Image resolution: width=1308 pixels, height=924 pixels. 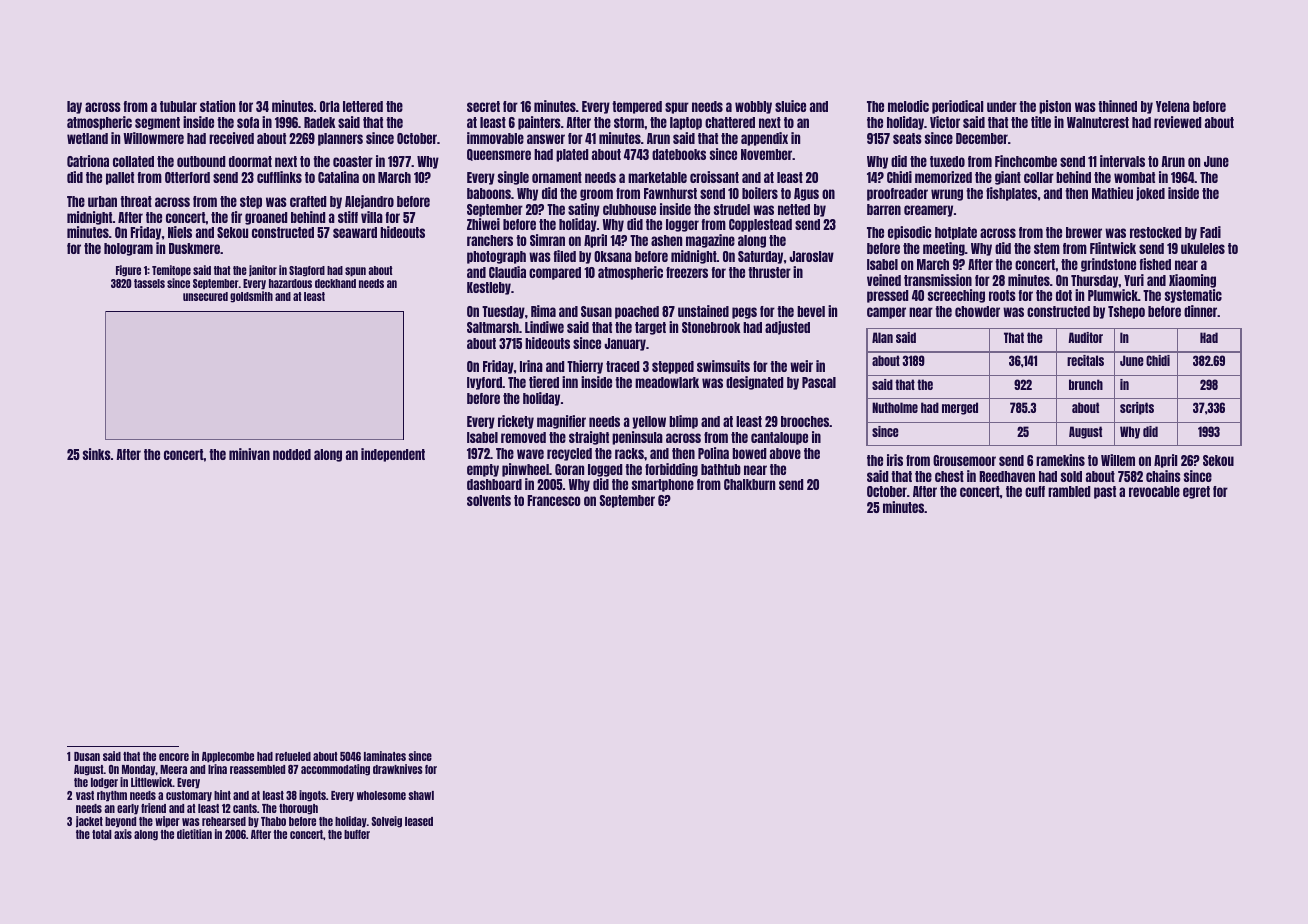 What do you see at coordinates (330, 106) in the screenshot?
I see `Orla` at bounding box center [330, 106].
